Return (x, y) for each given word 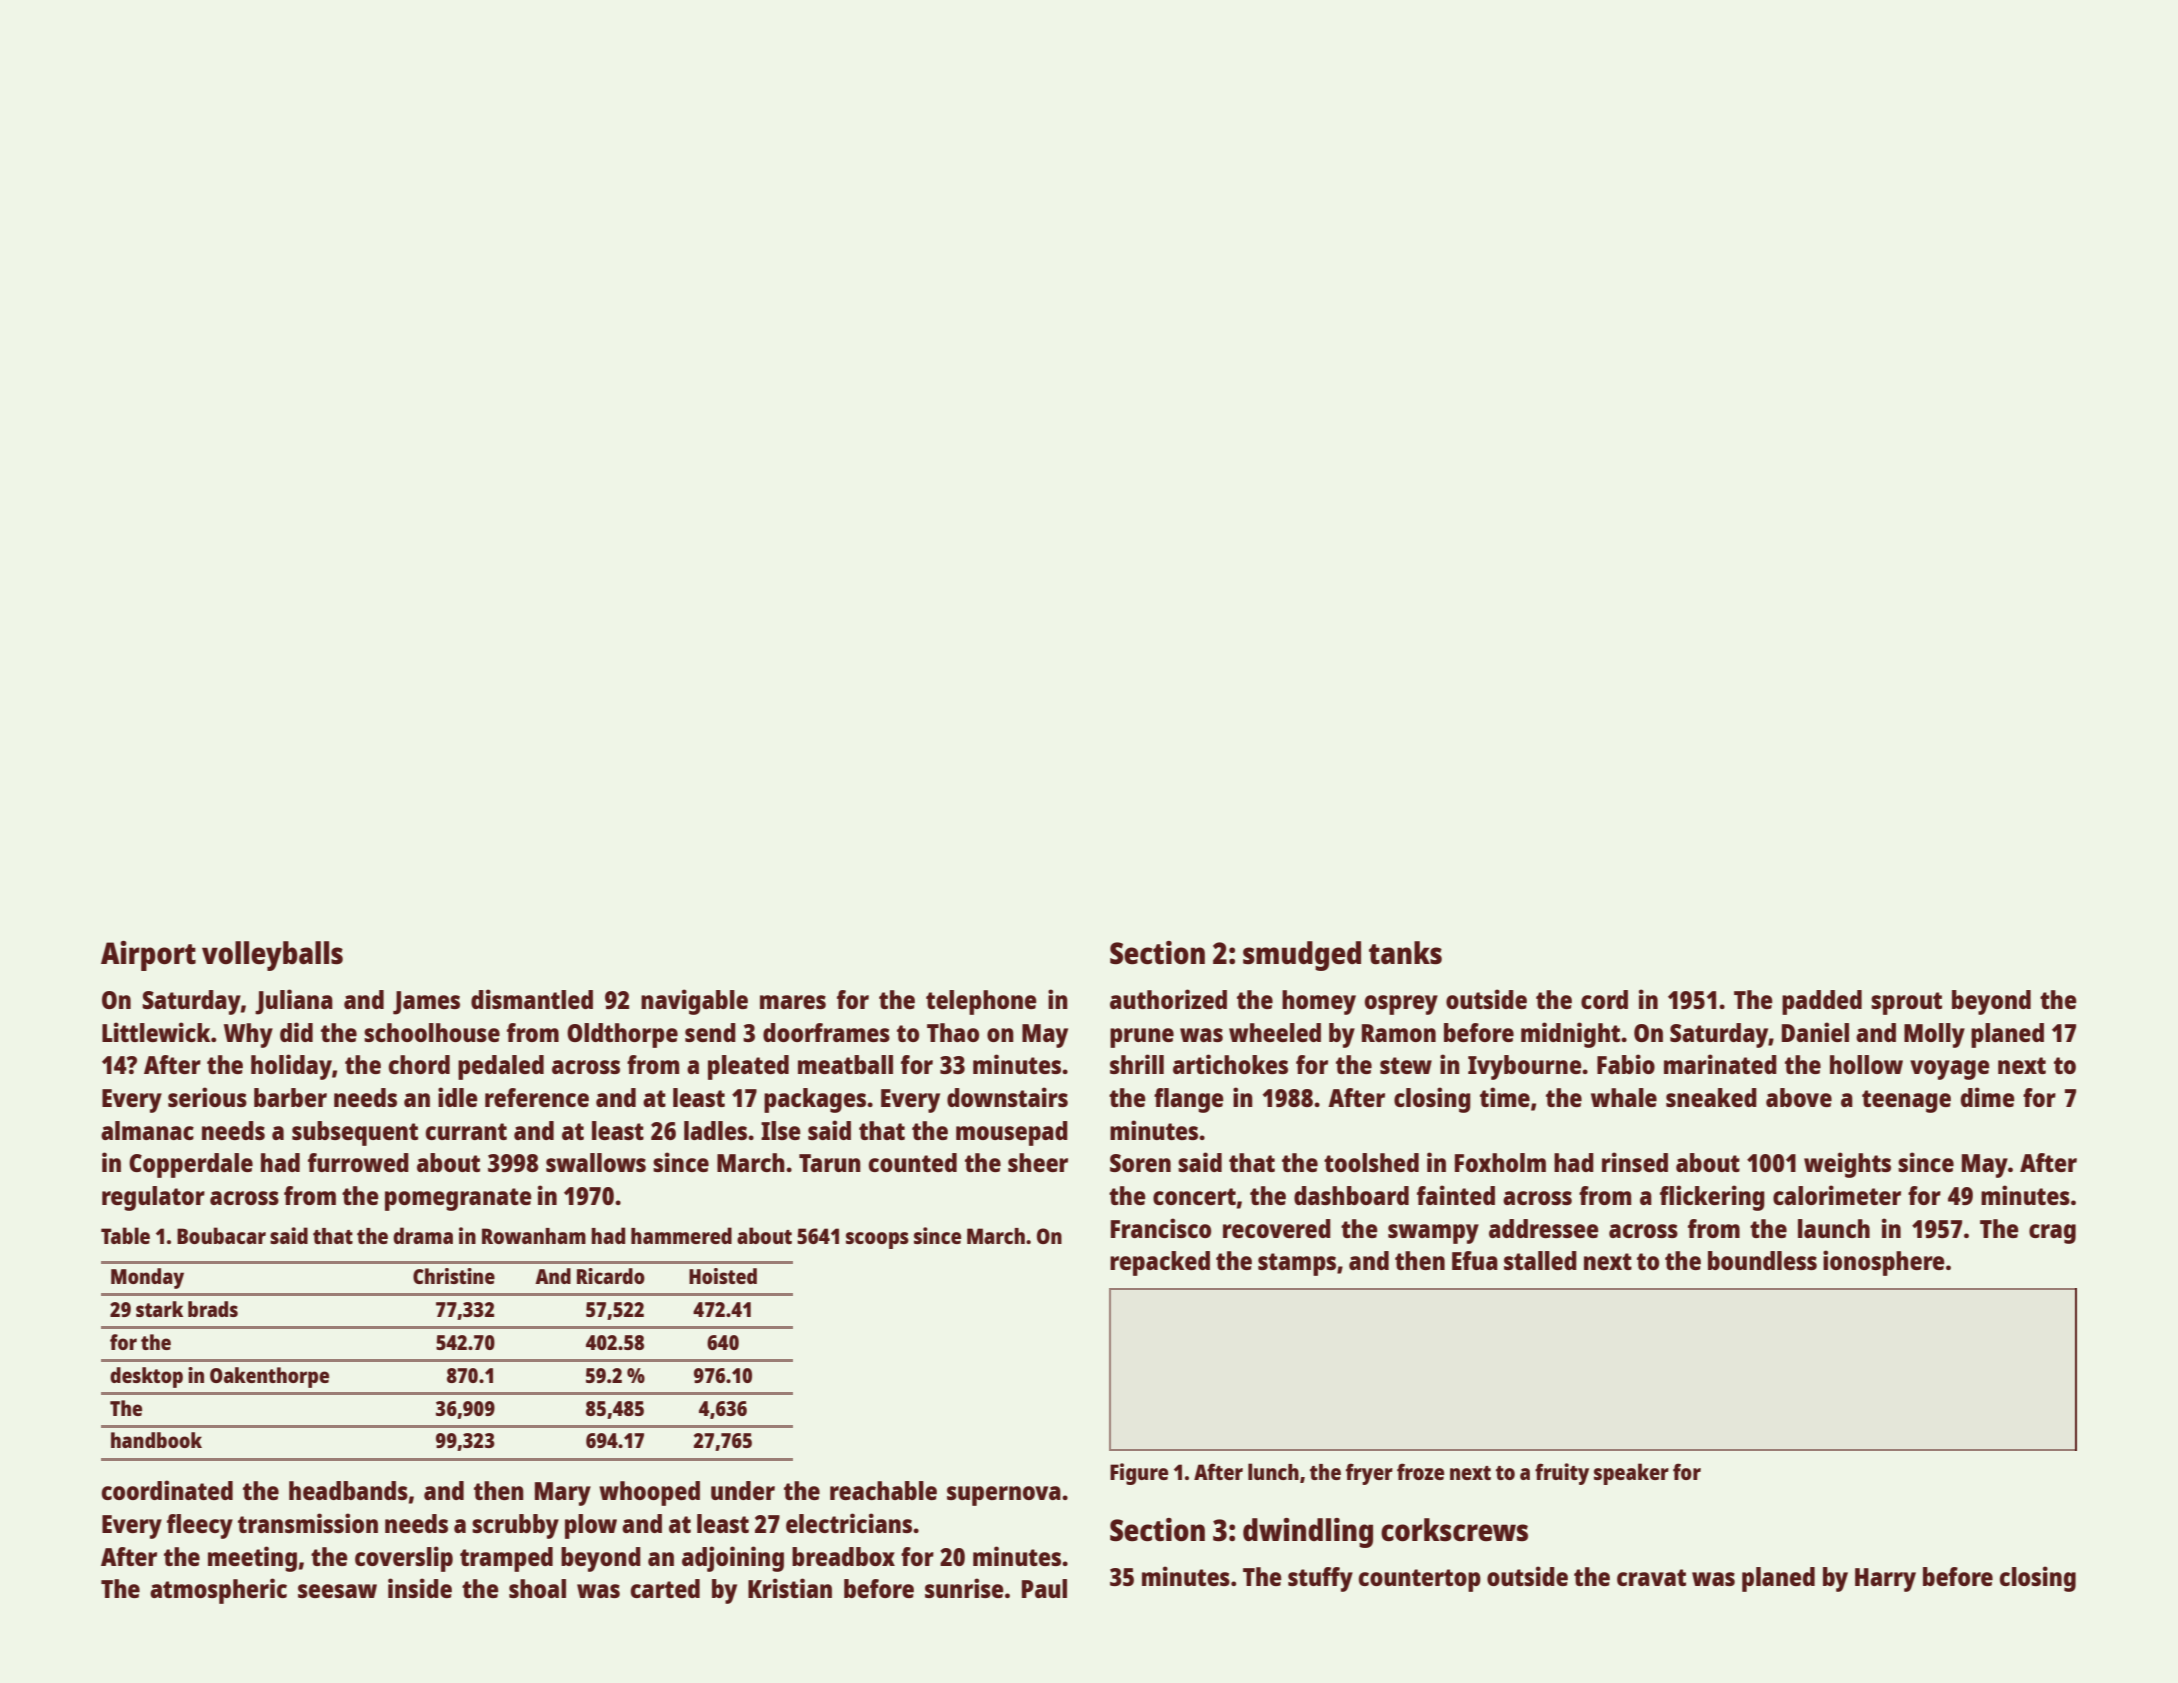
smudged (1302, 956)
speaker (1631, 1474)
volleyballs (272, 956)
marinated (1720, 1064)
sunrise (964, 1588)
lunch (1273, 1471)
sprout (1906, 1003)
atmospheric (218, 1591)
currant (466, 1131)
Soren (1140, 1163)
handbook (156, 1440)
